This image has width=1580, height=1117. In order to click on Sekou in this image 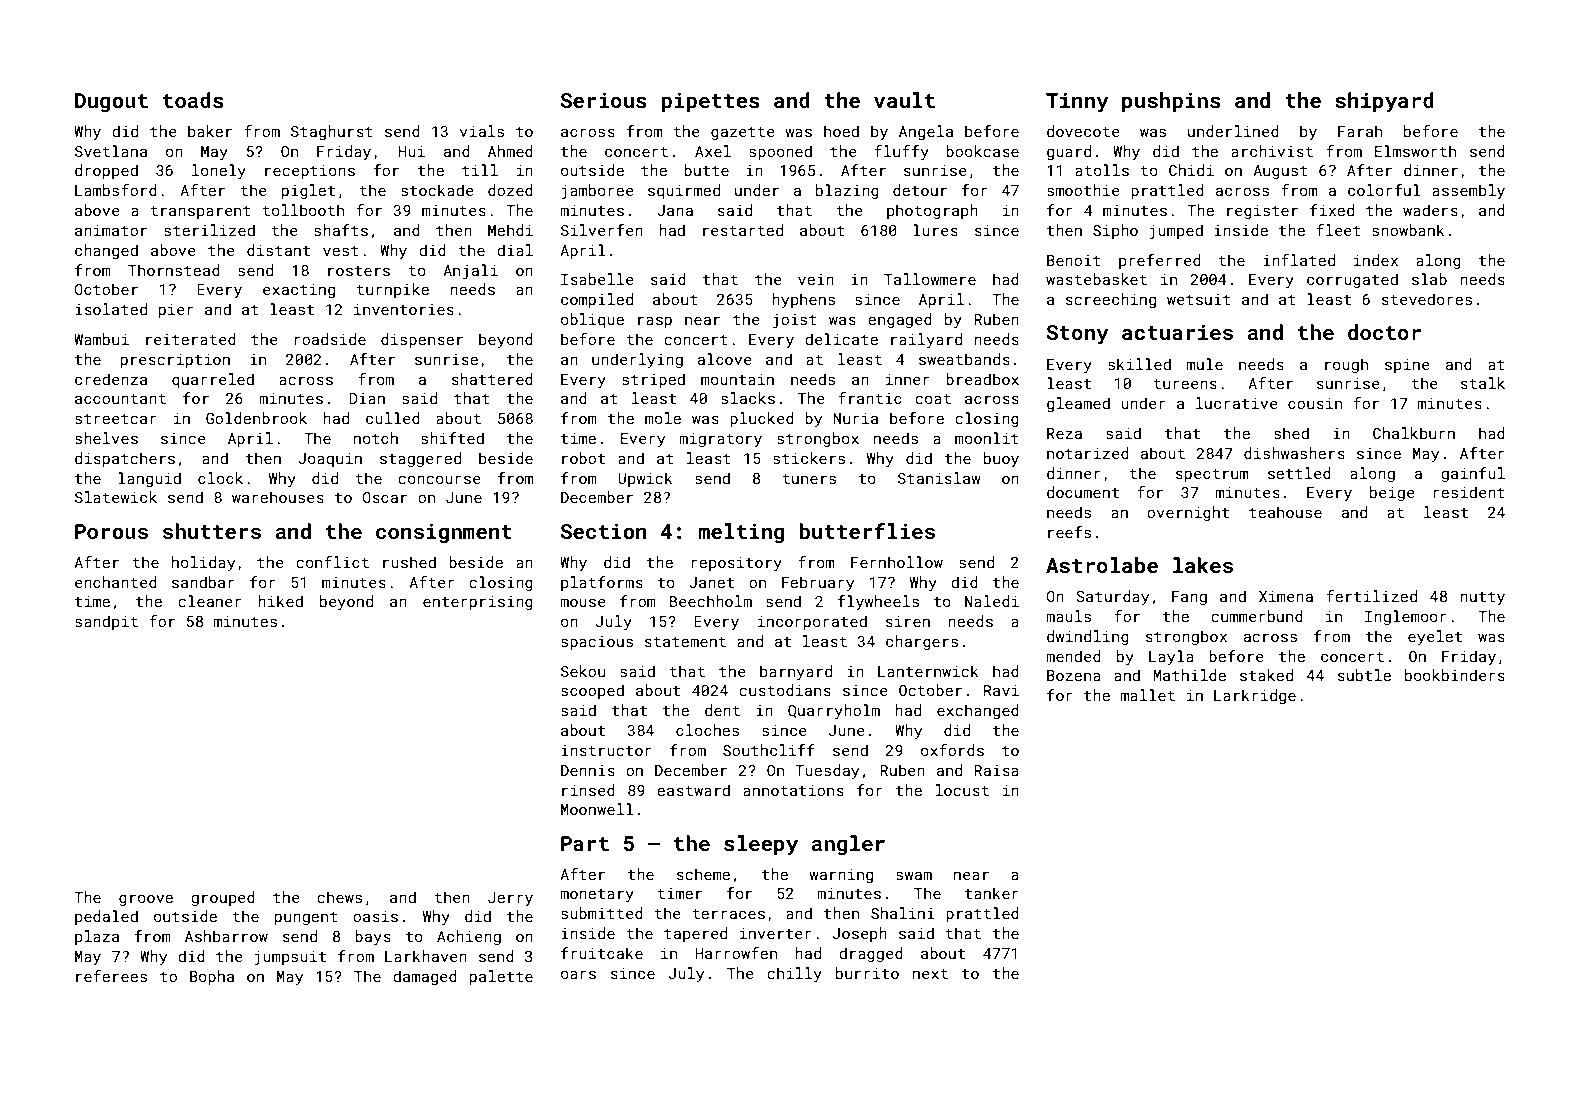, I will do `click(583, 671)`.
